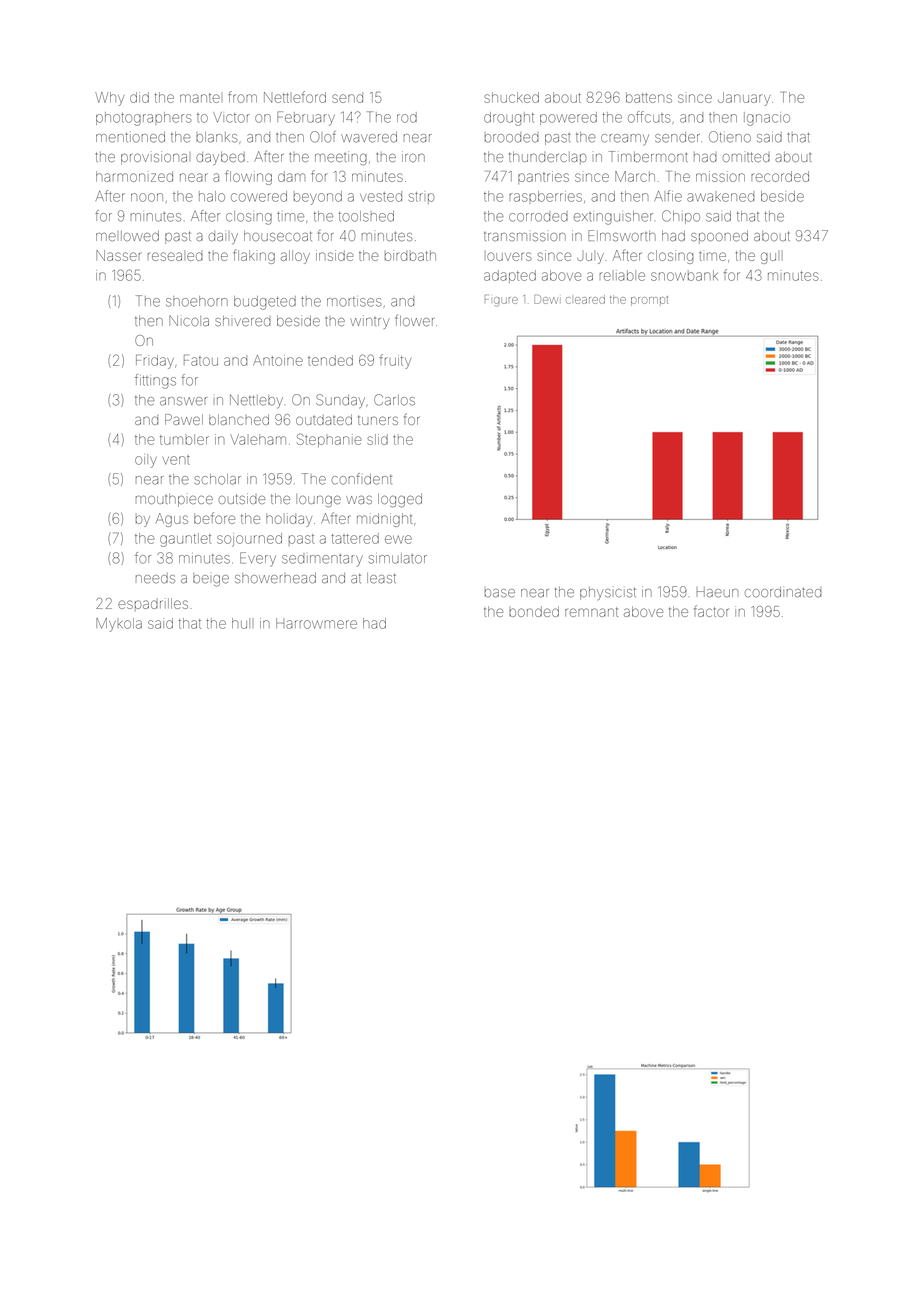 The width and height of the screenshot is (924, 1311). I want to click on gull, so click(772, 258).
